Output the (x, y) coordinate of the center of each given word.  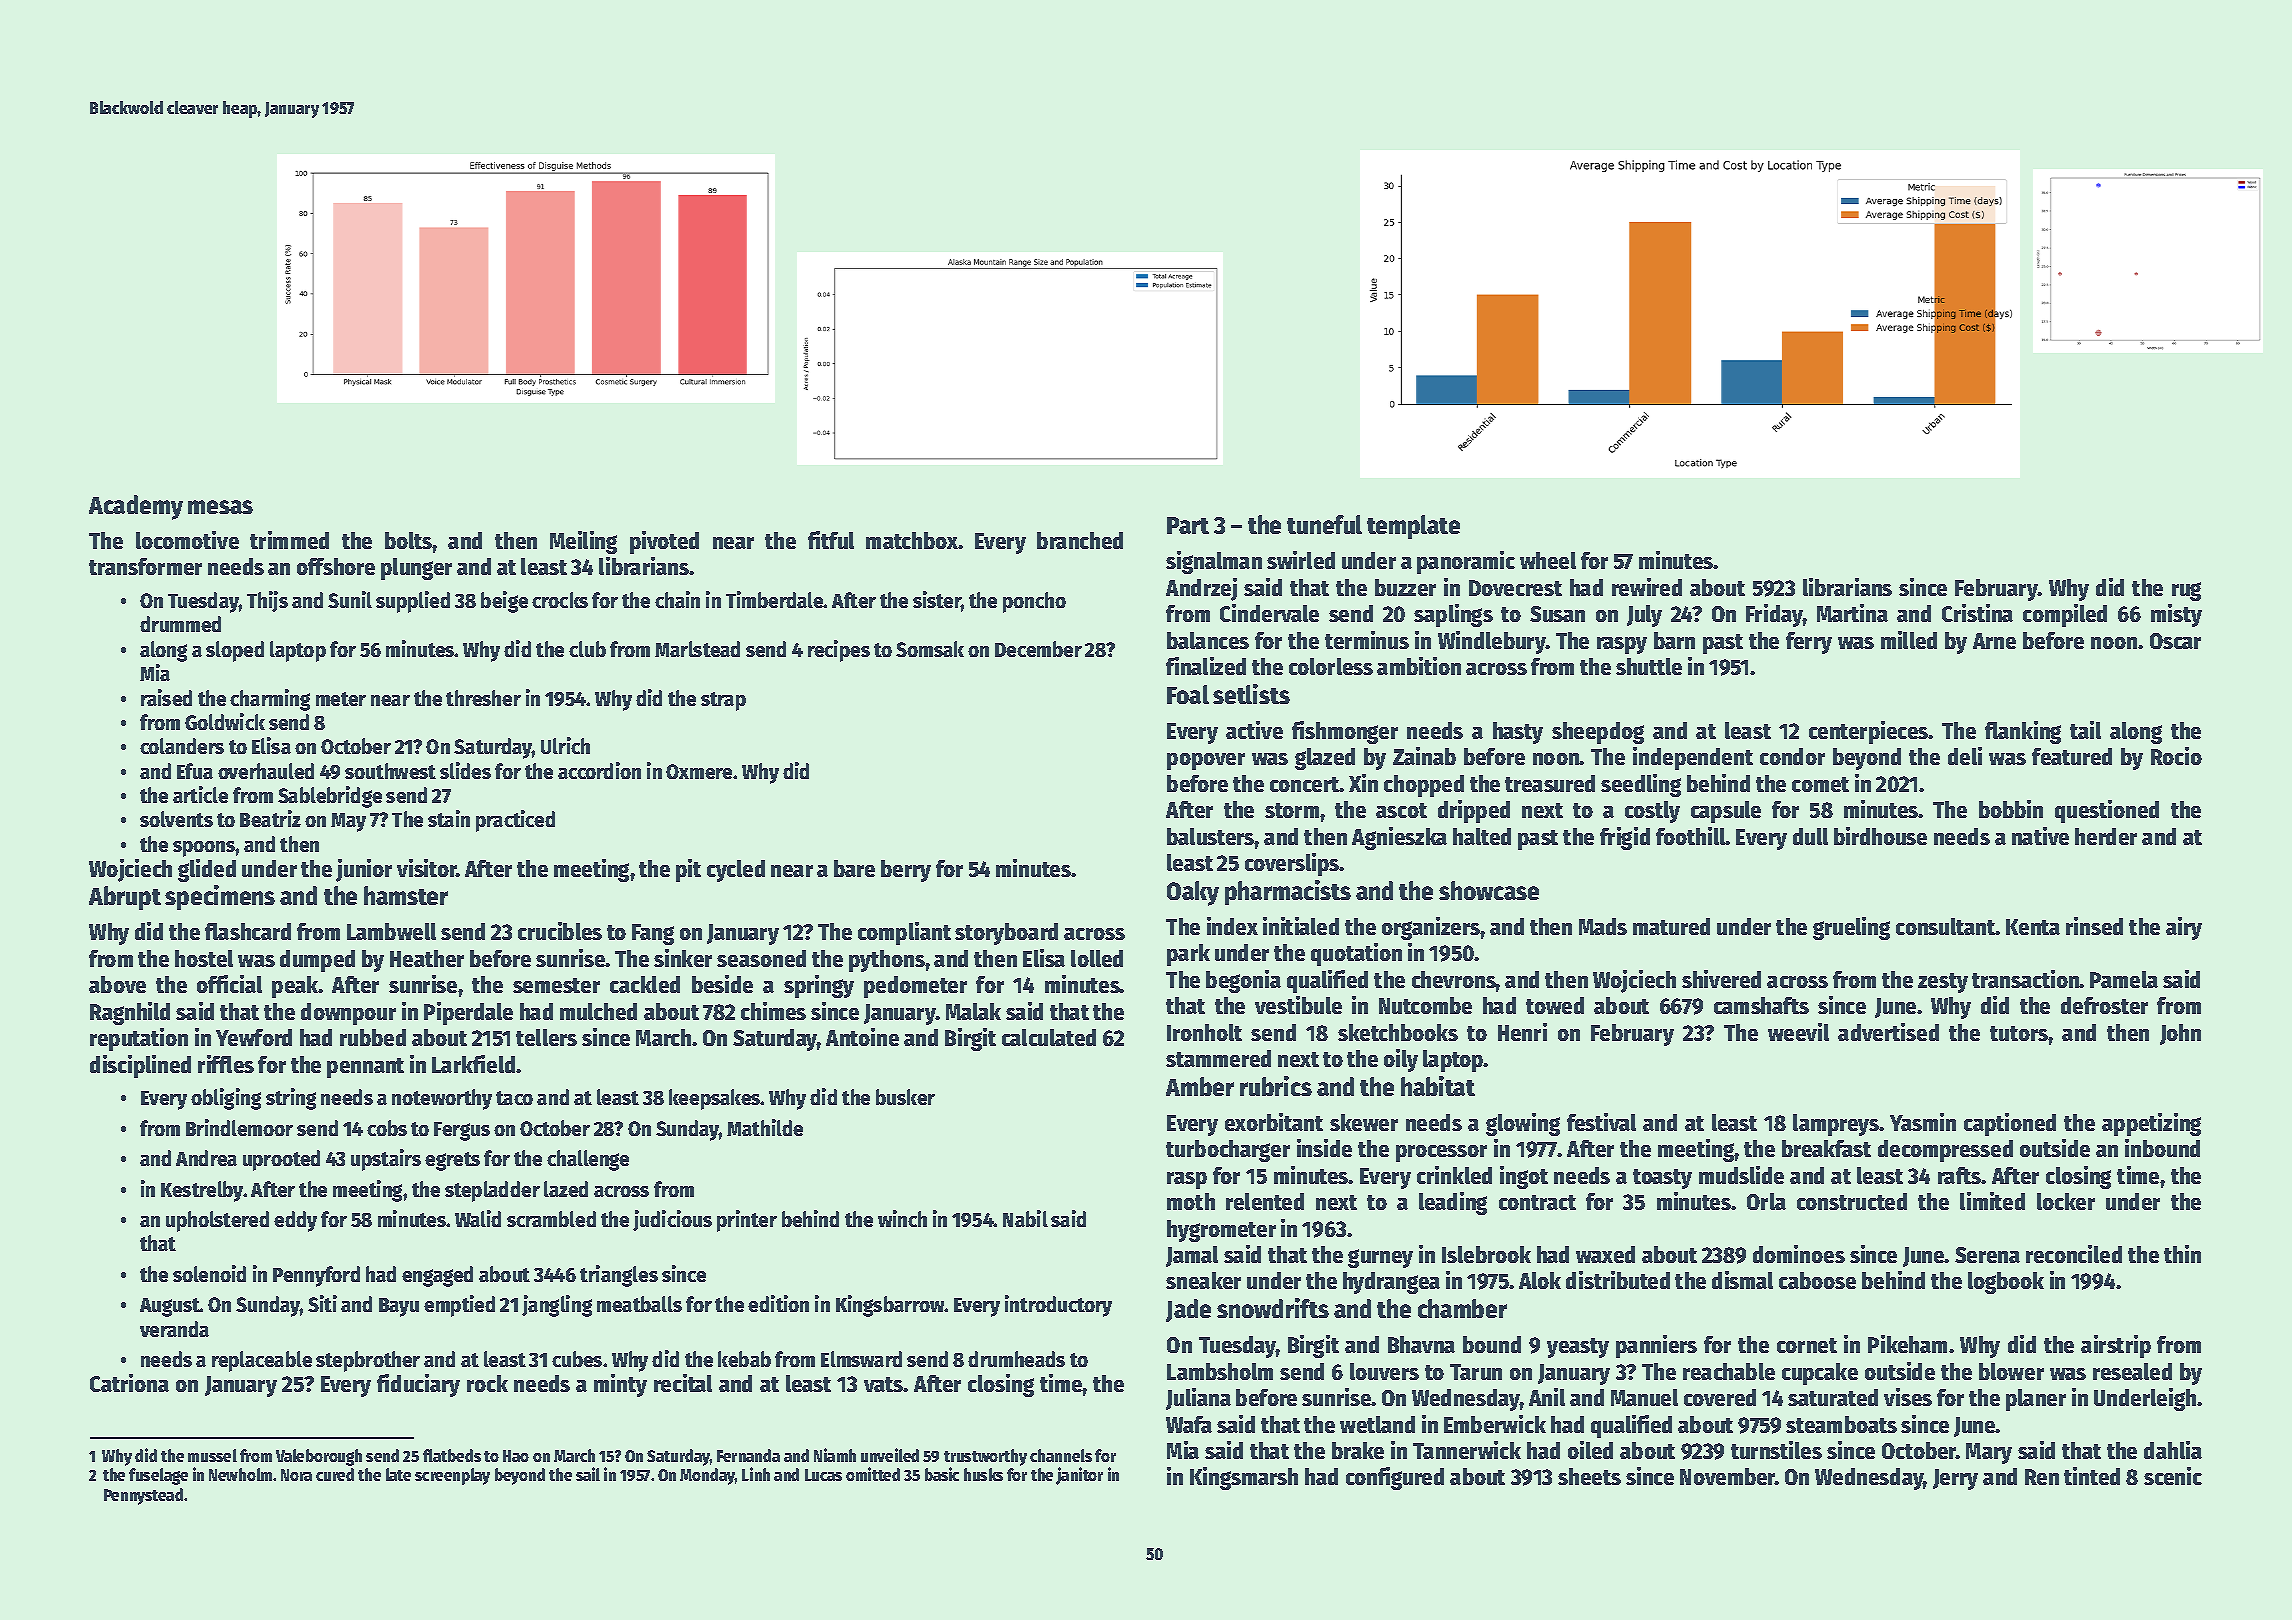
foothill (1691, 836)
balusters (1211, 836)
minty (620, 1385)
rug (2186, 591)
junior (364, 870)
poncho (1034, 602)
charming (270, 700)
